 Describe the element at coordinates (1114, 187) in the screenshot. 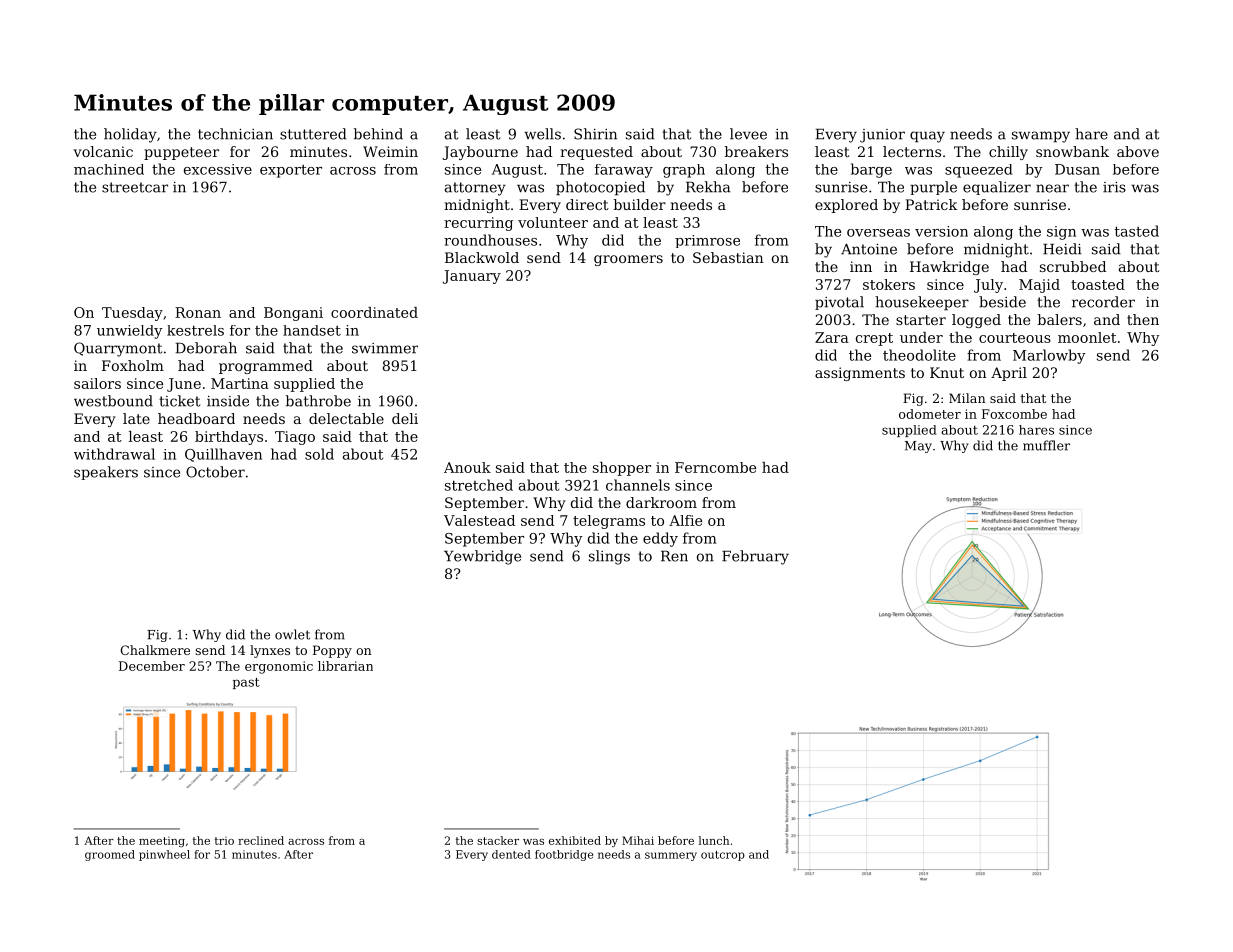

I see `iris` at that location.
